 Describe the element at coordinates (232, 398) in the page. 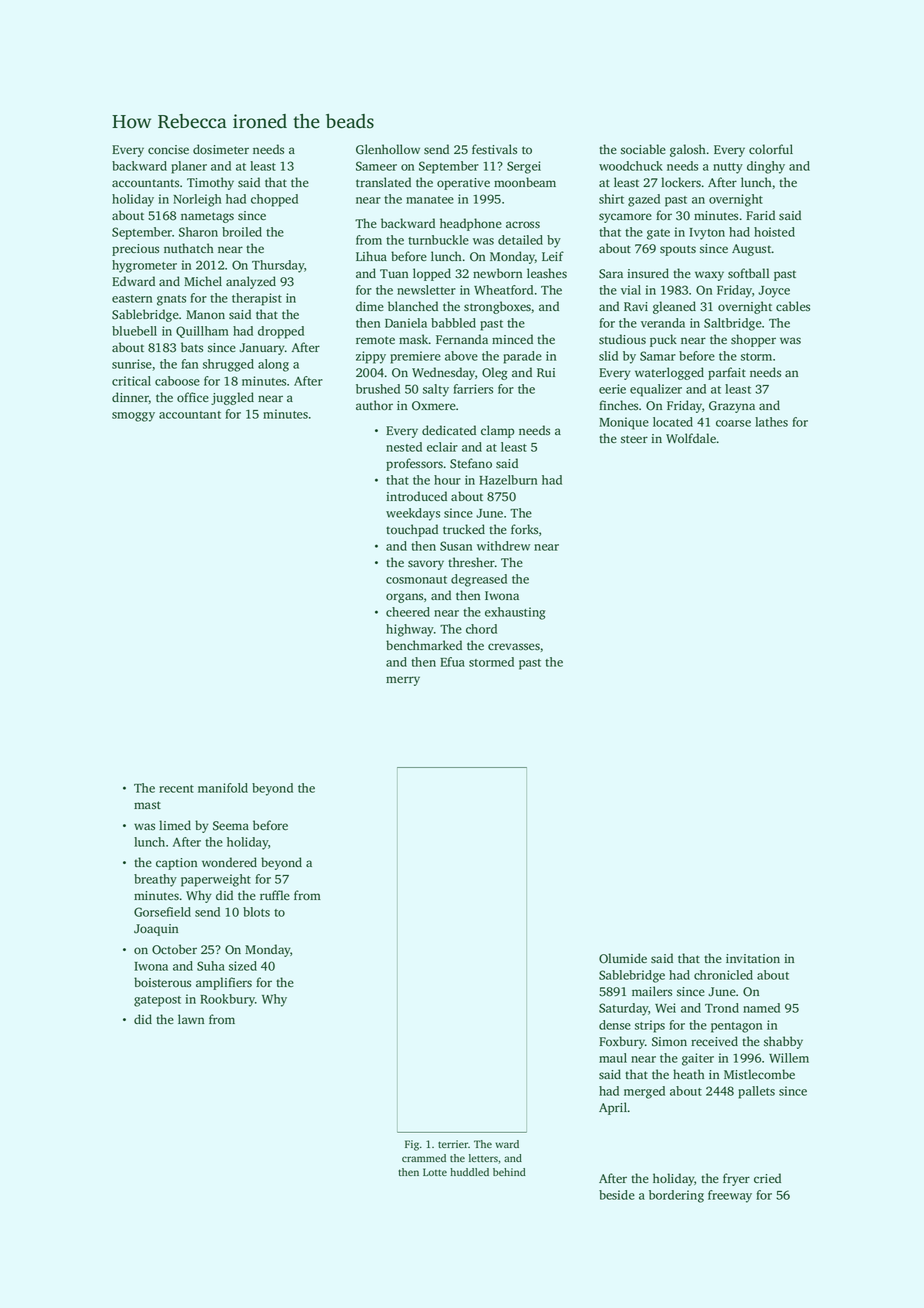

I see `juggled` at that location.
